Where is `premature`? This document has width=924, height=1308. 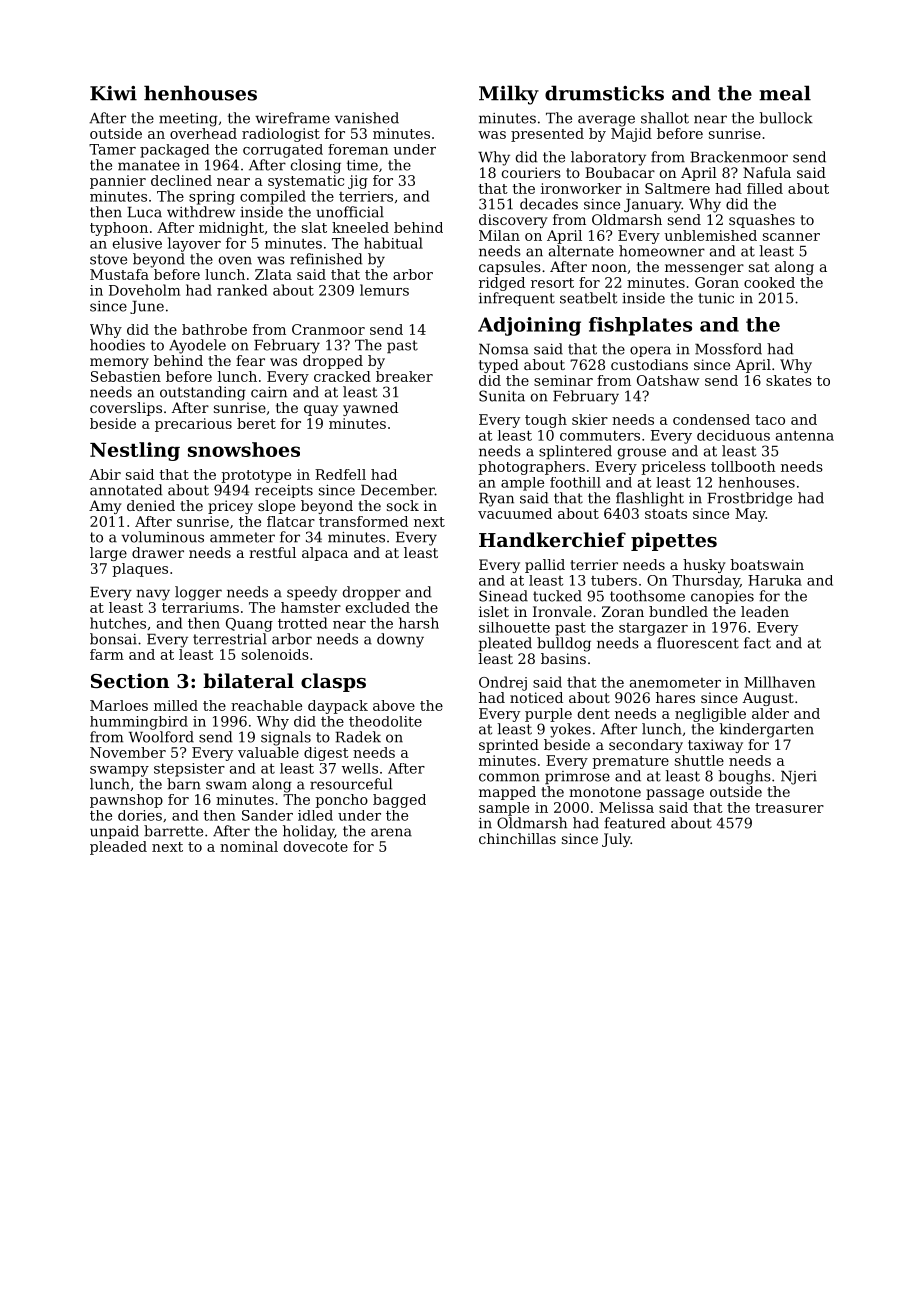
premature is located at coordinates (630, 762).
